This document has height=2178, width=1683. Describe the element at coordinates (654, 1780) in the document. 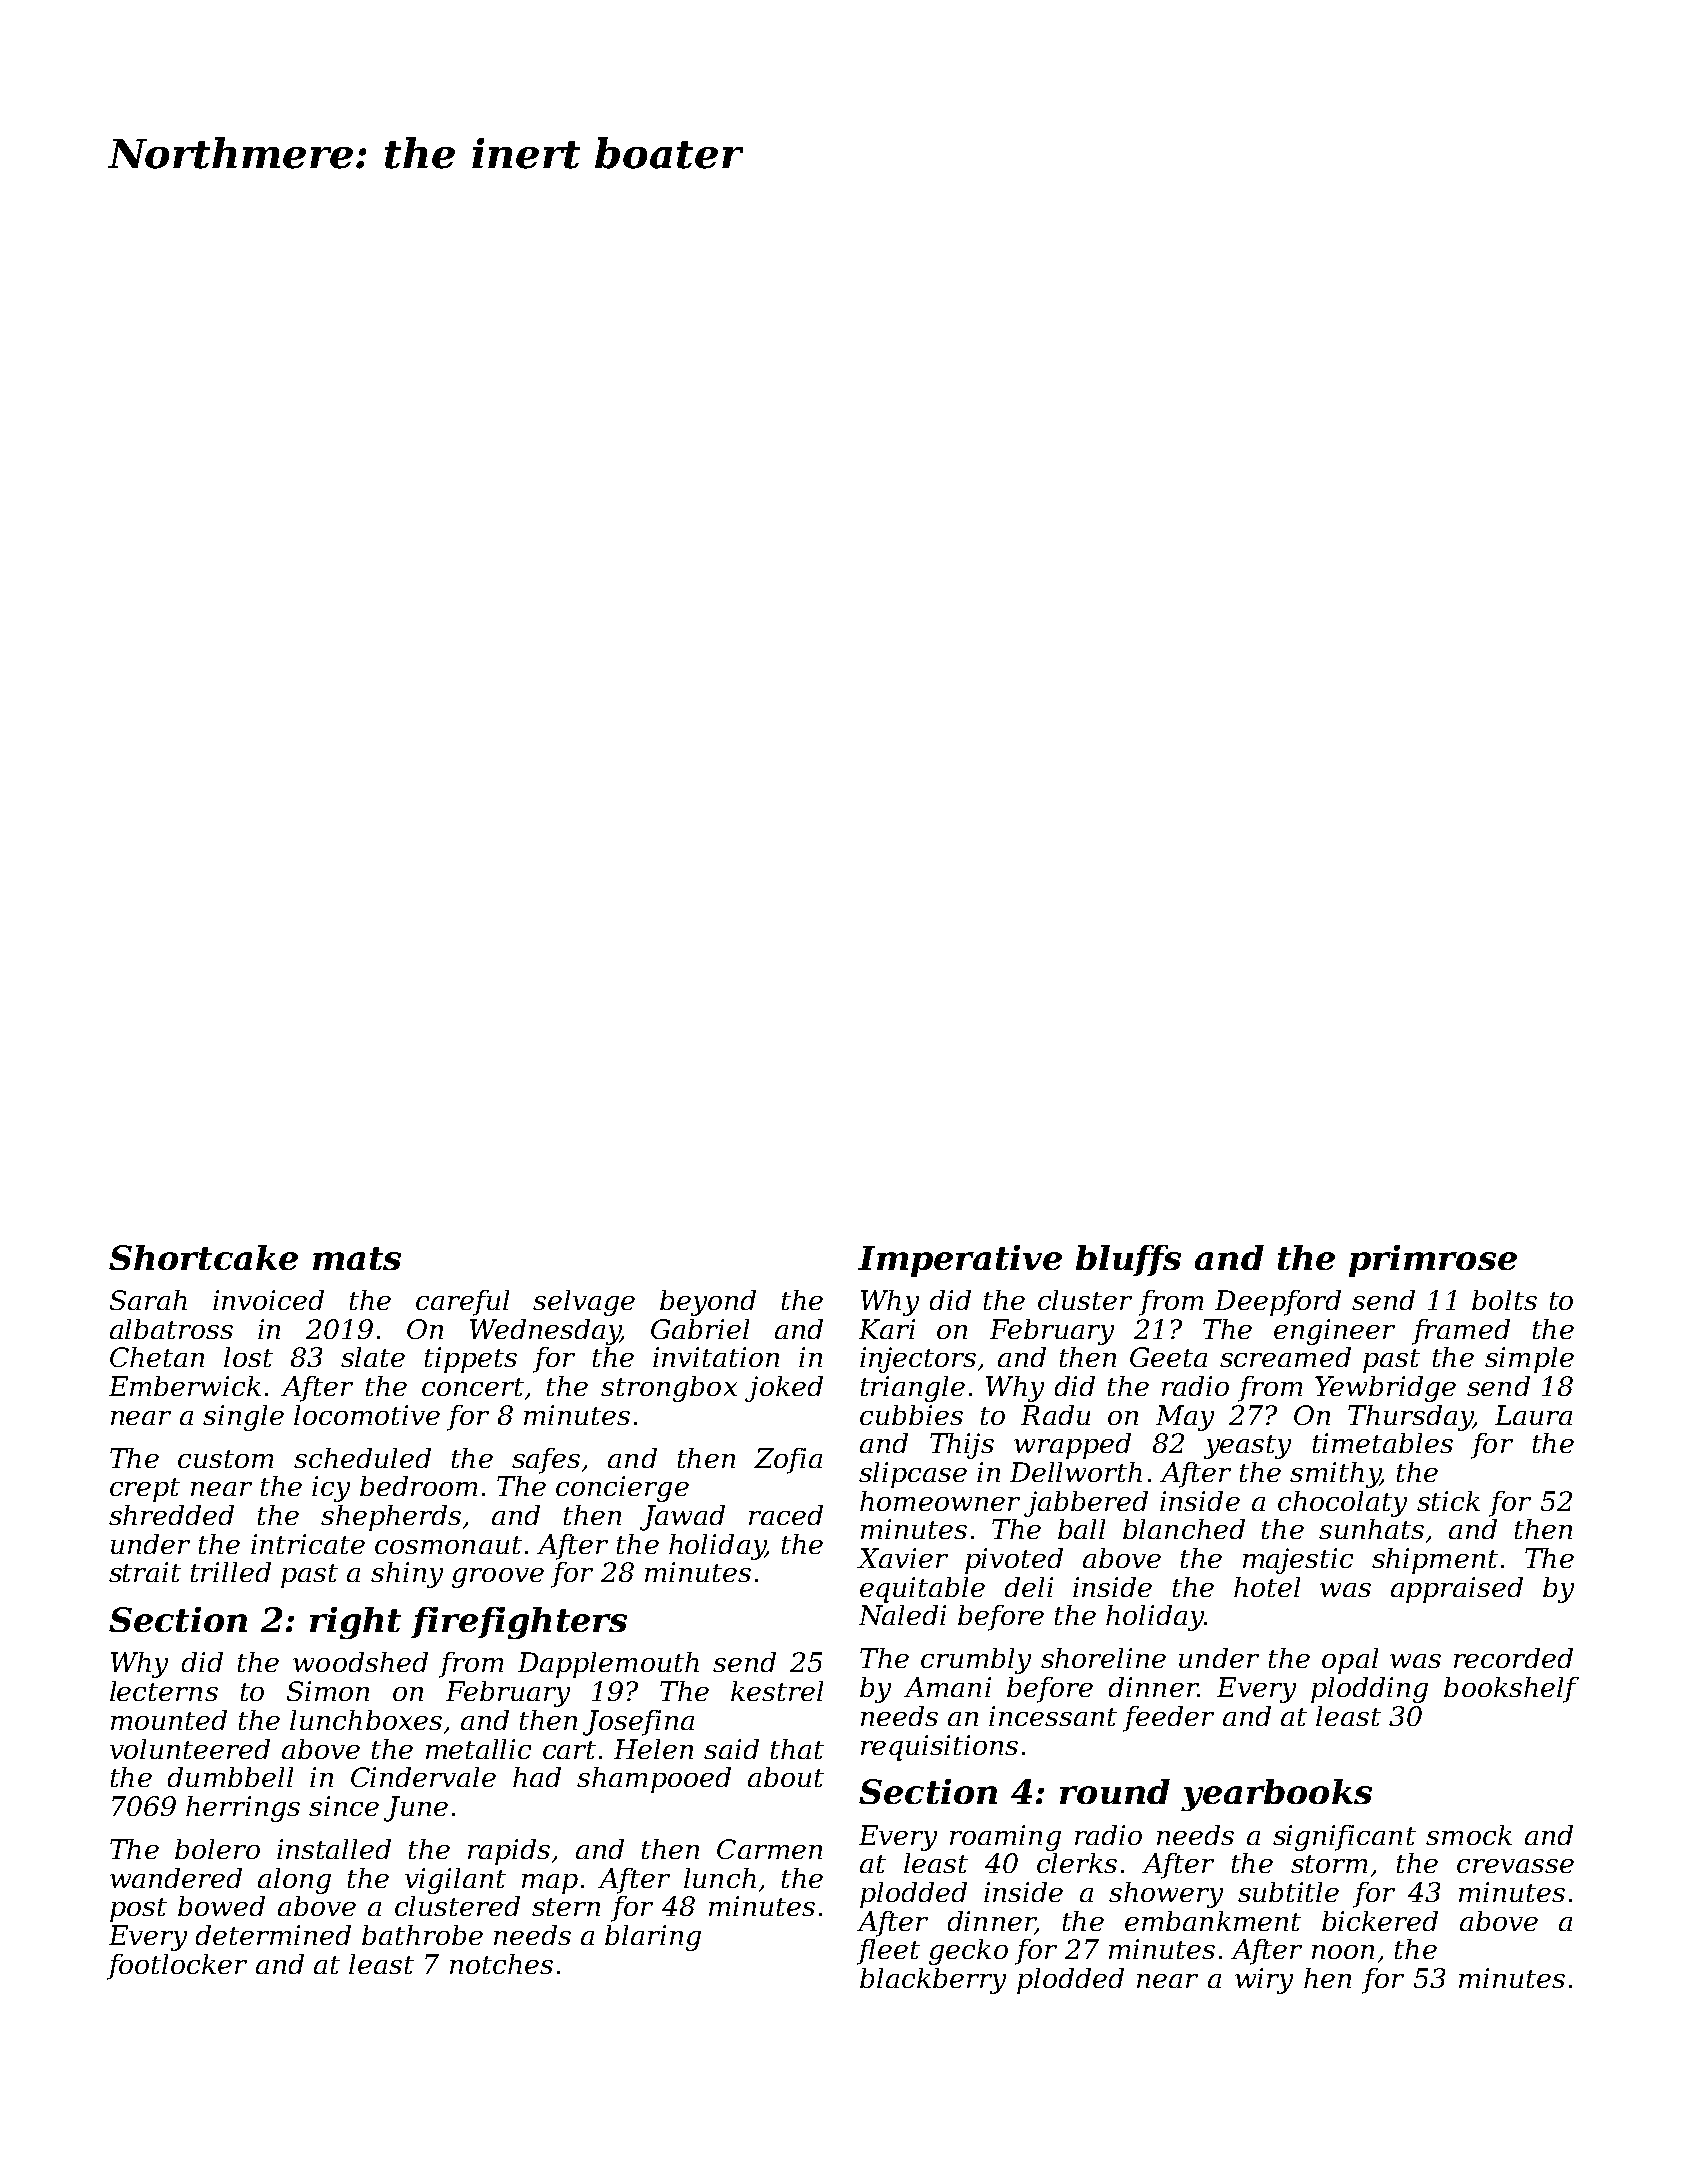

I see `shampooed` at that location.
